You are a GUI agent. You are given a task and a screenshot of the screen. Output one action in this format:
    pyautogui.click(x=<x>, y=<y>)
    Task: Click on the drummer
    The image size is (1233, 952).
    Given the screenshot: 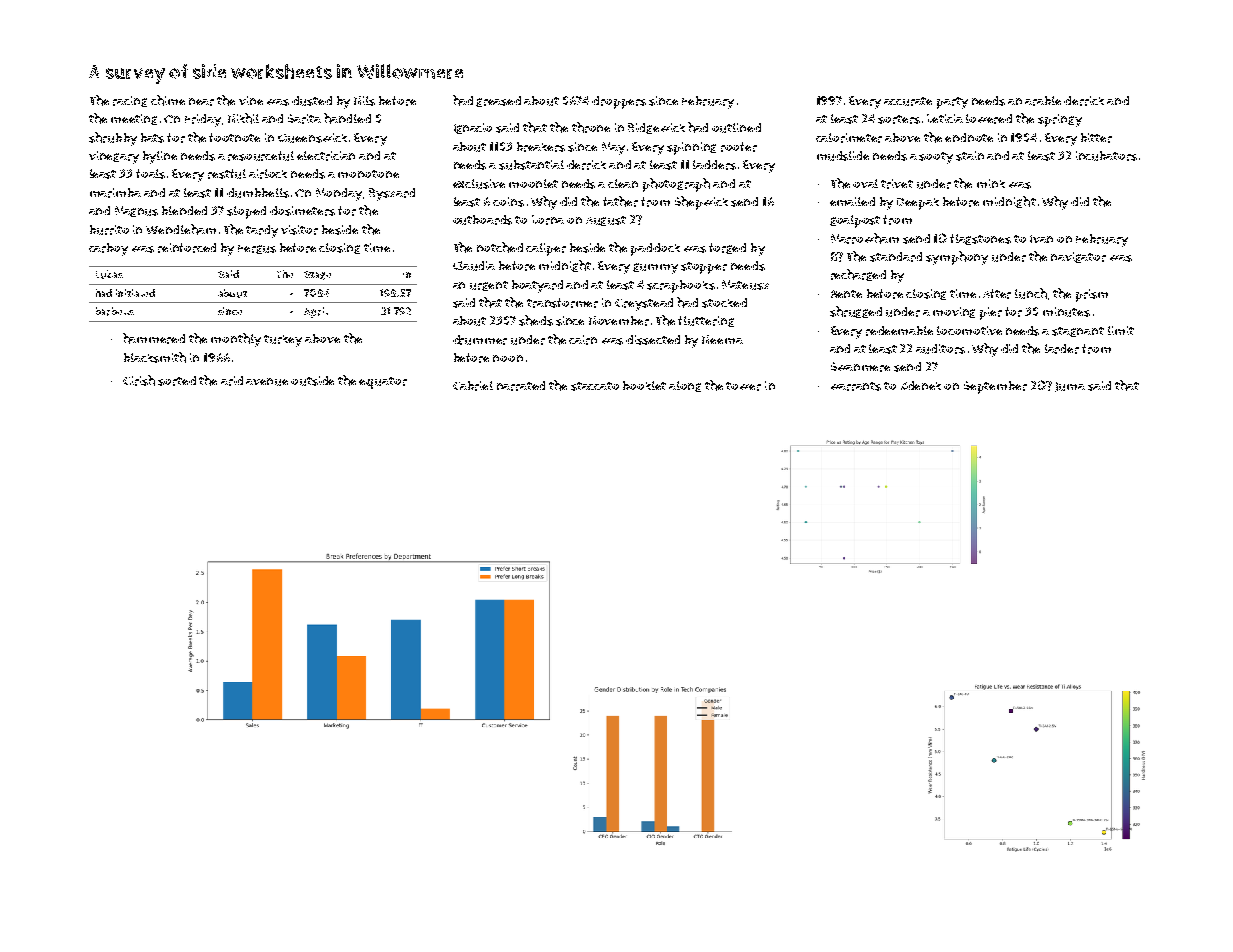 What is the action you would take?
    pyautogui.click(x=480, y=340)
